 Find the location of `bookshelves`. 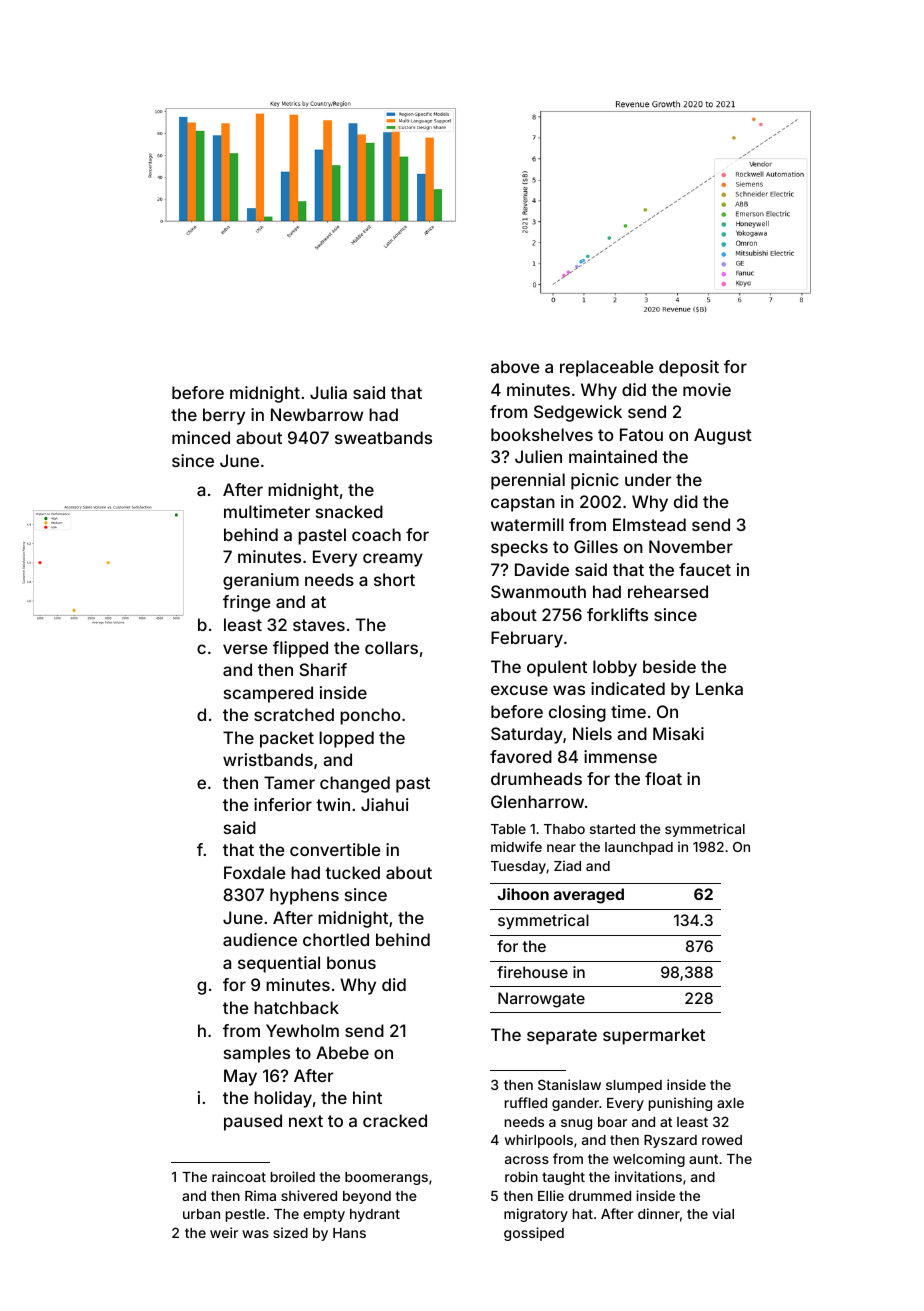

bookshelves is located at coordinates (542, 434).
